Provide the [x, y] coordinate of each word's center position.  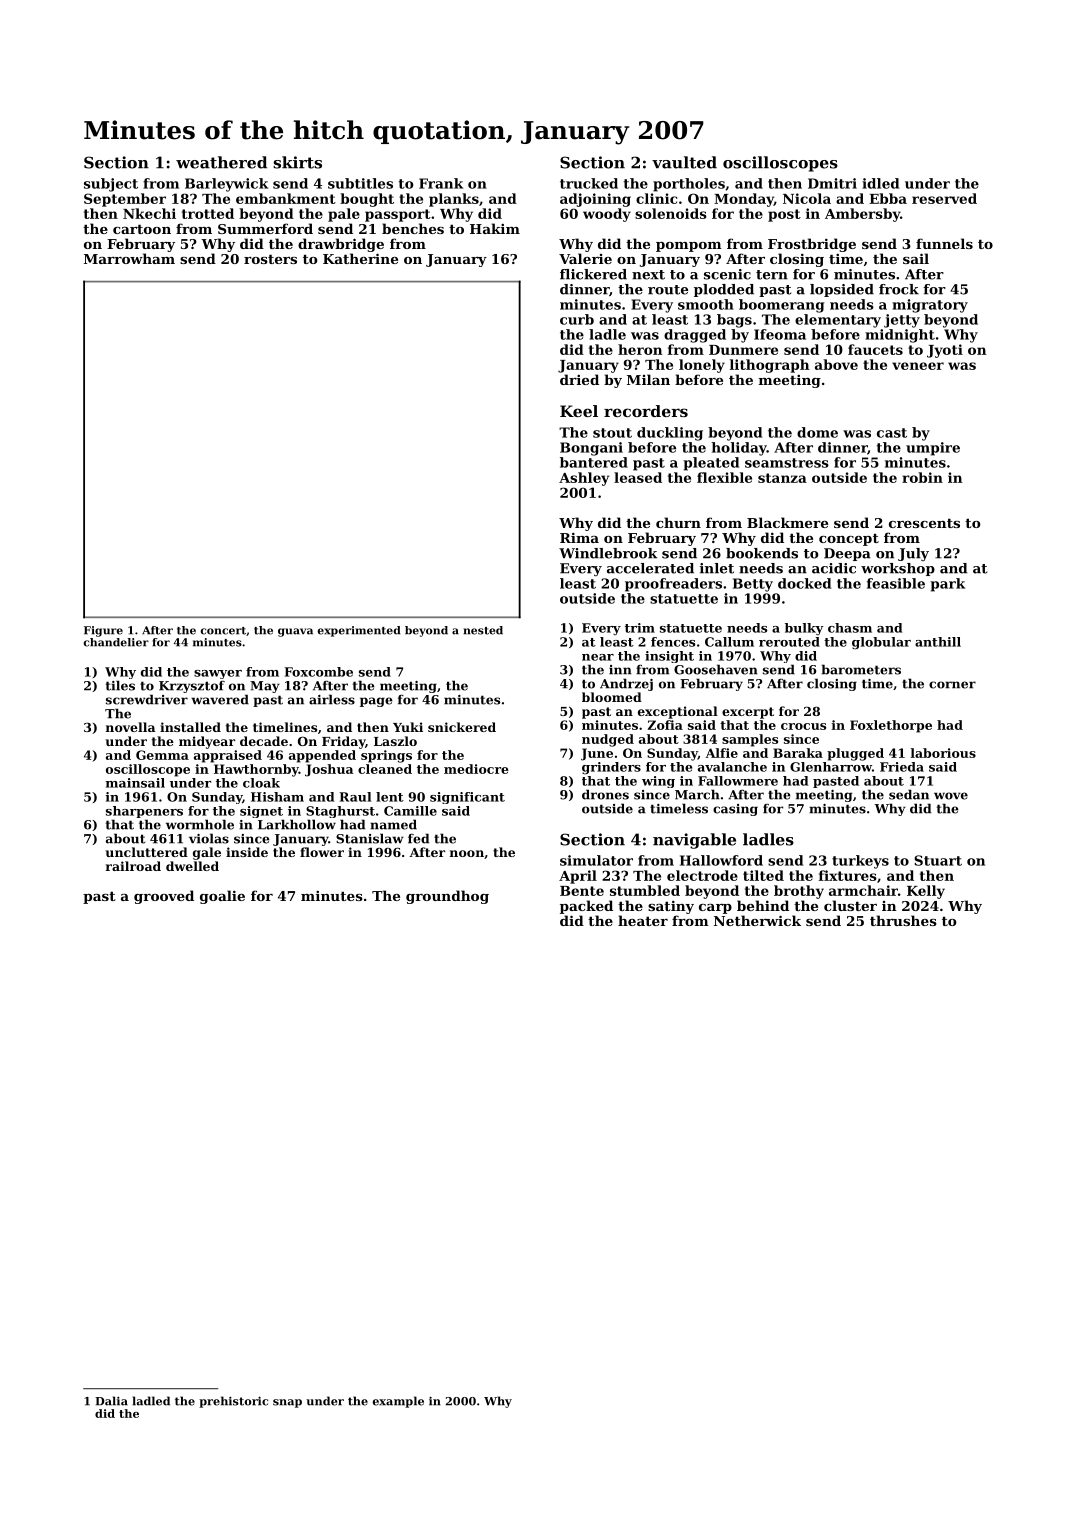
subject [111, 185]
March [697, 794]
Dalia [111, 1401]
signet [261, 812]
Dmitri [832, 183]
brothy [799, 892]
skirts [297, 162]
